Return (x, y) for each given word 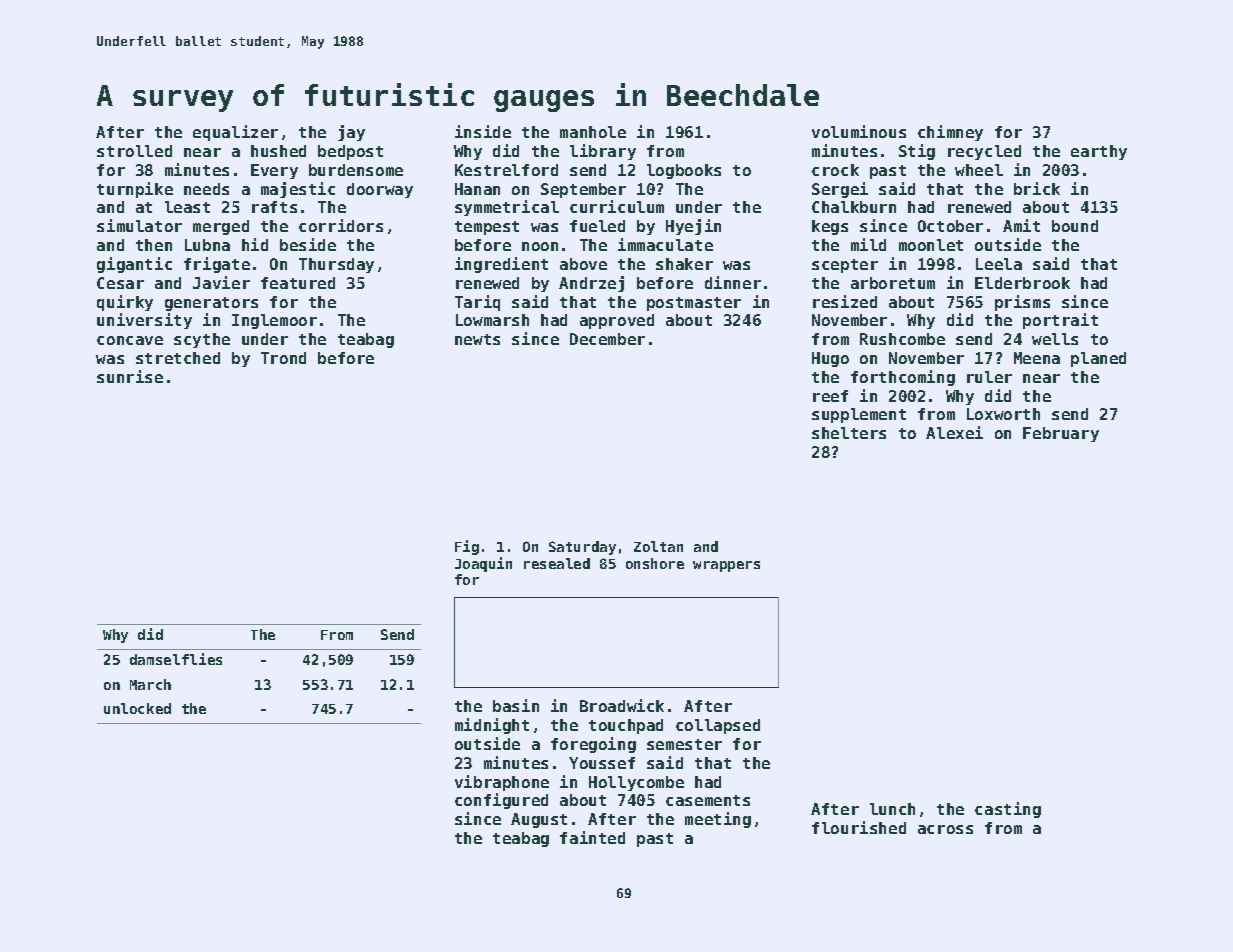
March (150, 684)
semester (684, 744)
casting (1008, 810)
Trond (283, 358)
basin (516, 705)
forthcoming (903, 378)
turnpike (135, 190)
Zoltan (658, 546)
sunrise (130, 376)
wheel (979, 170)
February (1061, 434)
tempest (487, 228)
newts (477, 339)
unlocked (137, 708)
